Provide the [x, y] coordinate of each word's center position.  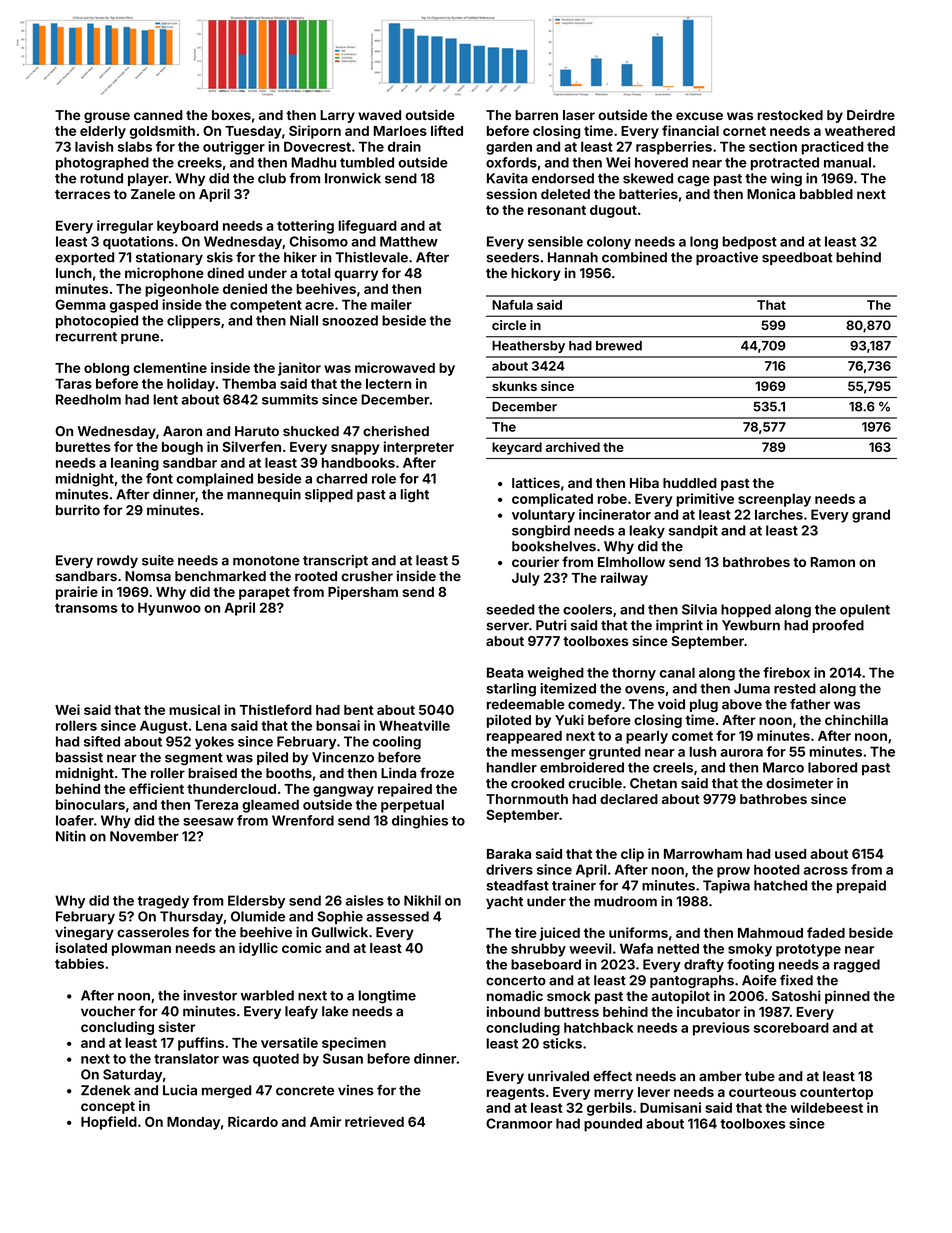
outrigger [234, 148]
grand [871, 516]
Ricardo [253, 1121]
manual [847, 162]
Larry [337, 116]
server [507, 626]
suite [158, 560]
